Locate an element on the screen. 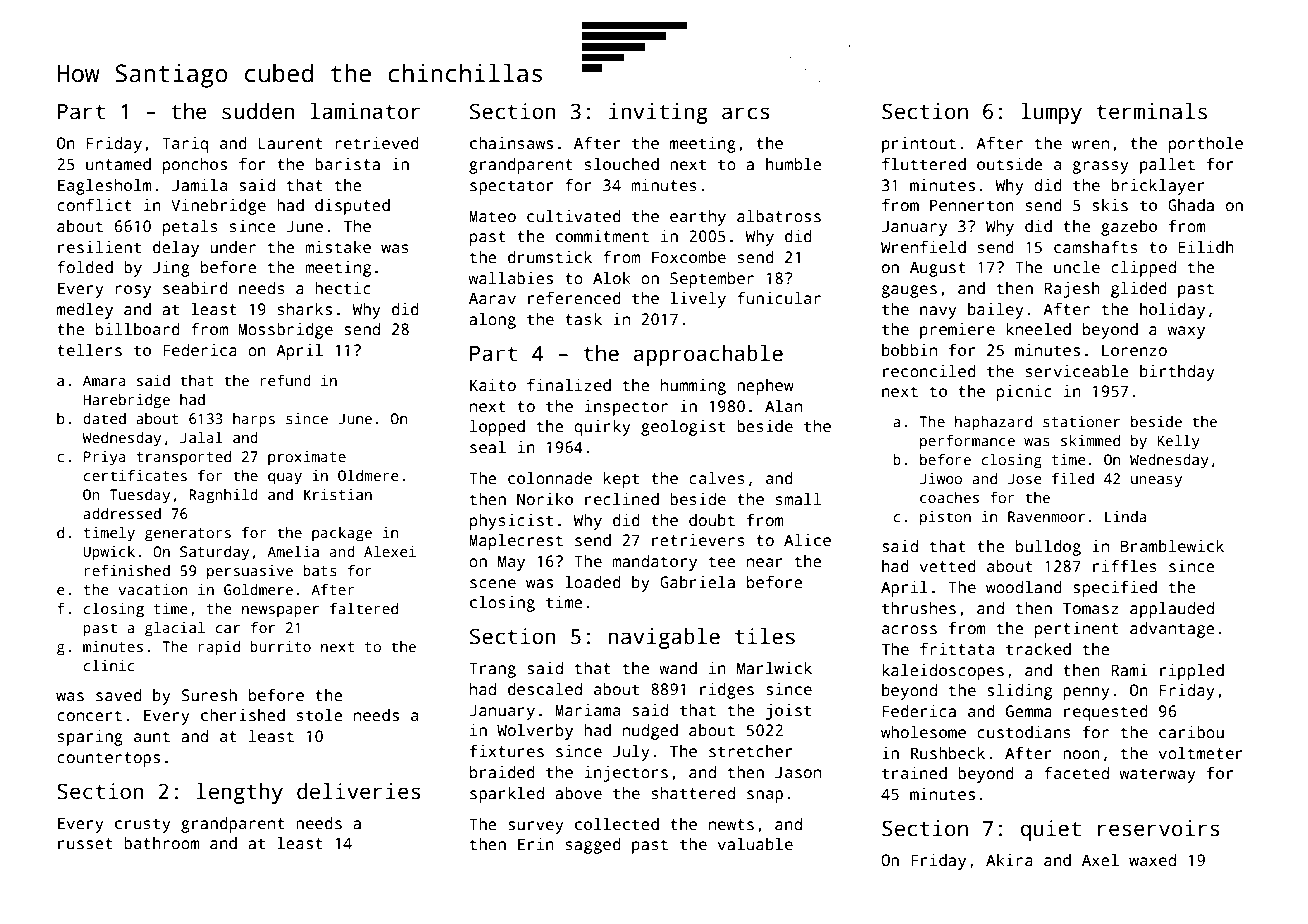 The width and height of the screenshot is (1308, 924). disputed is located at coordinates (352, 207).
